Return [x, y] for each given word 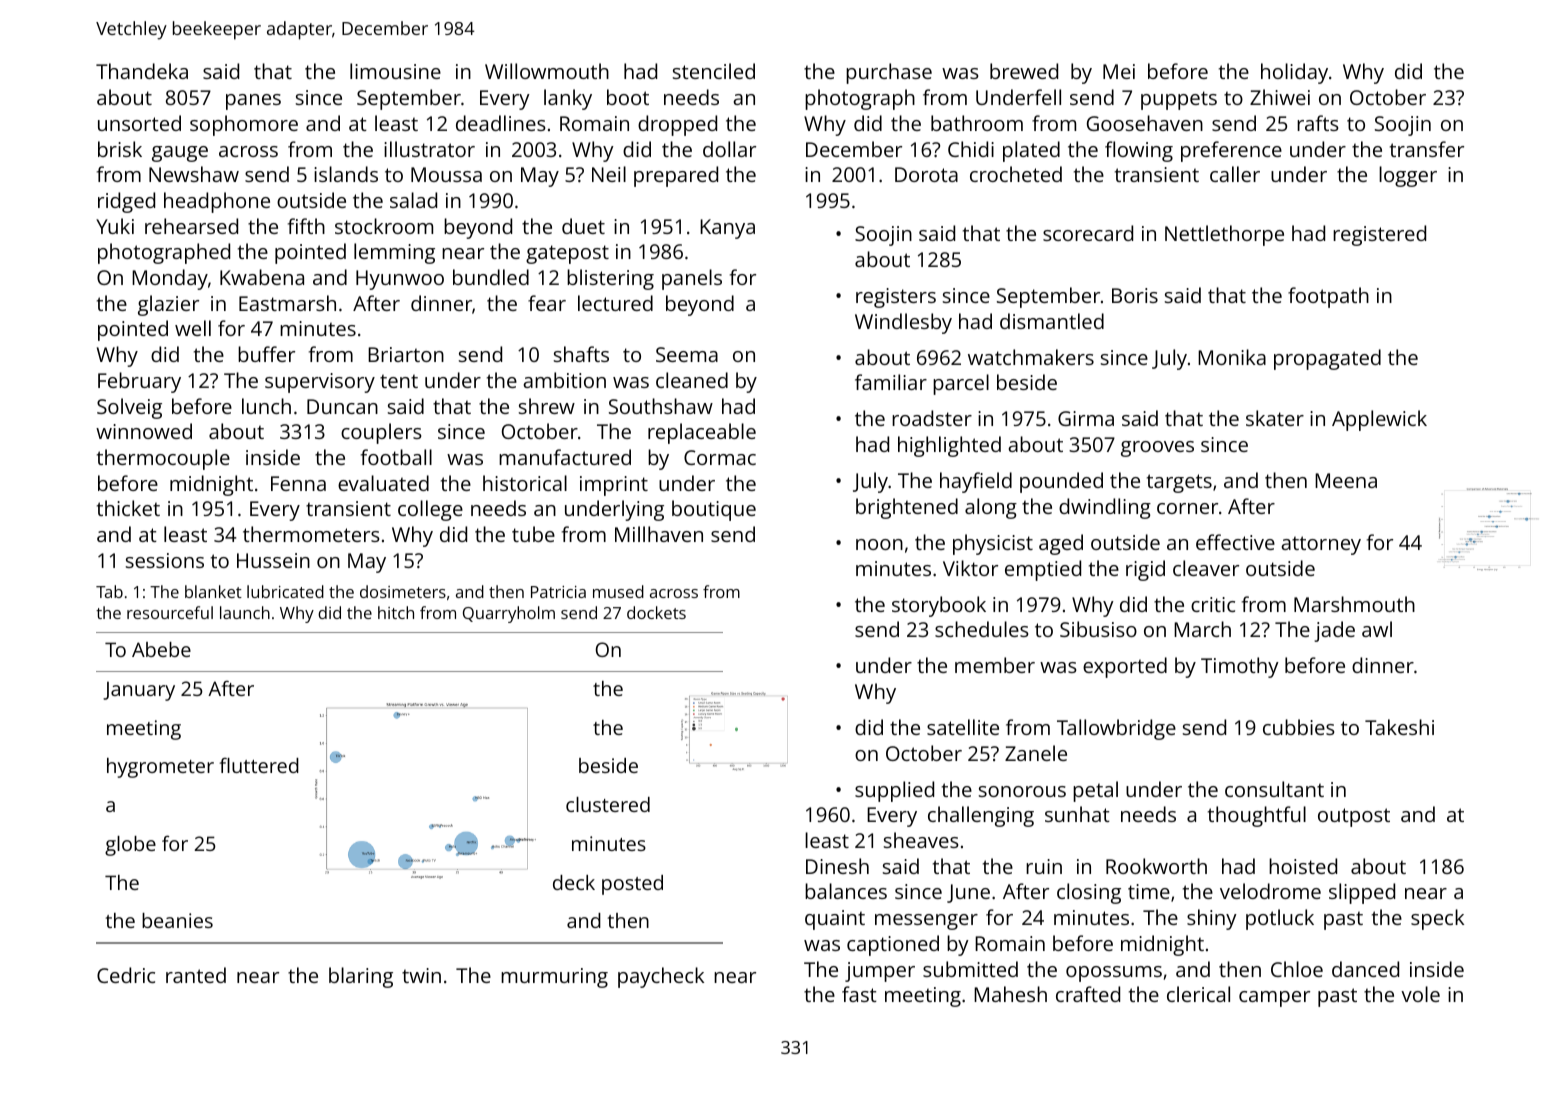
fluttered [259, 765]
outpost [1354, 817]
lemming [394, 253]
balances [846, 891]
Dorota [926, 174]
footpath [1328, 297]
